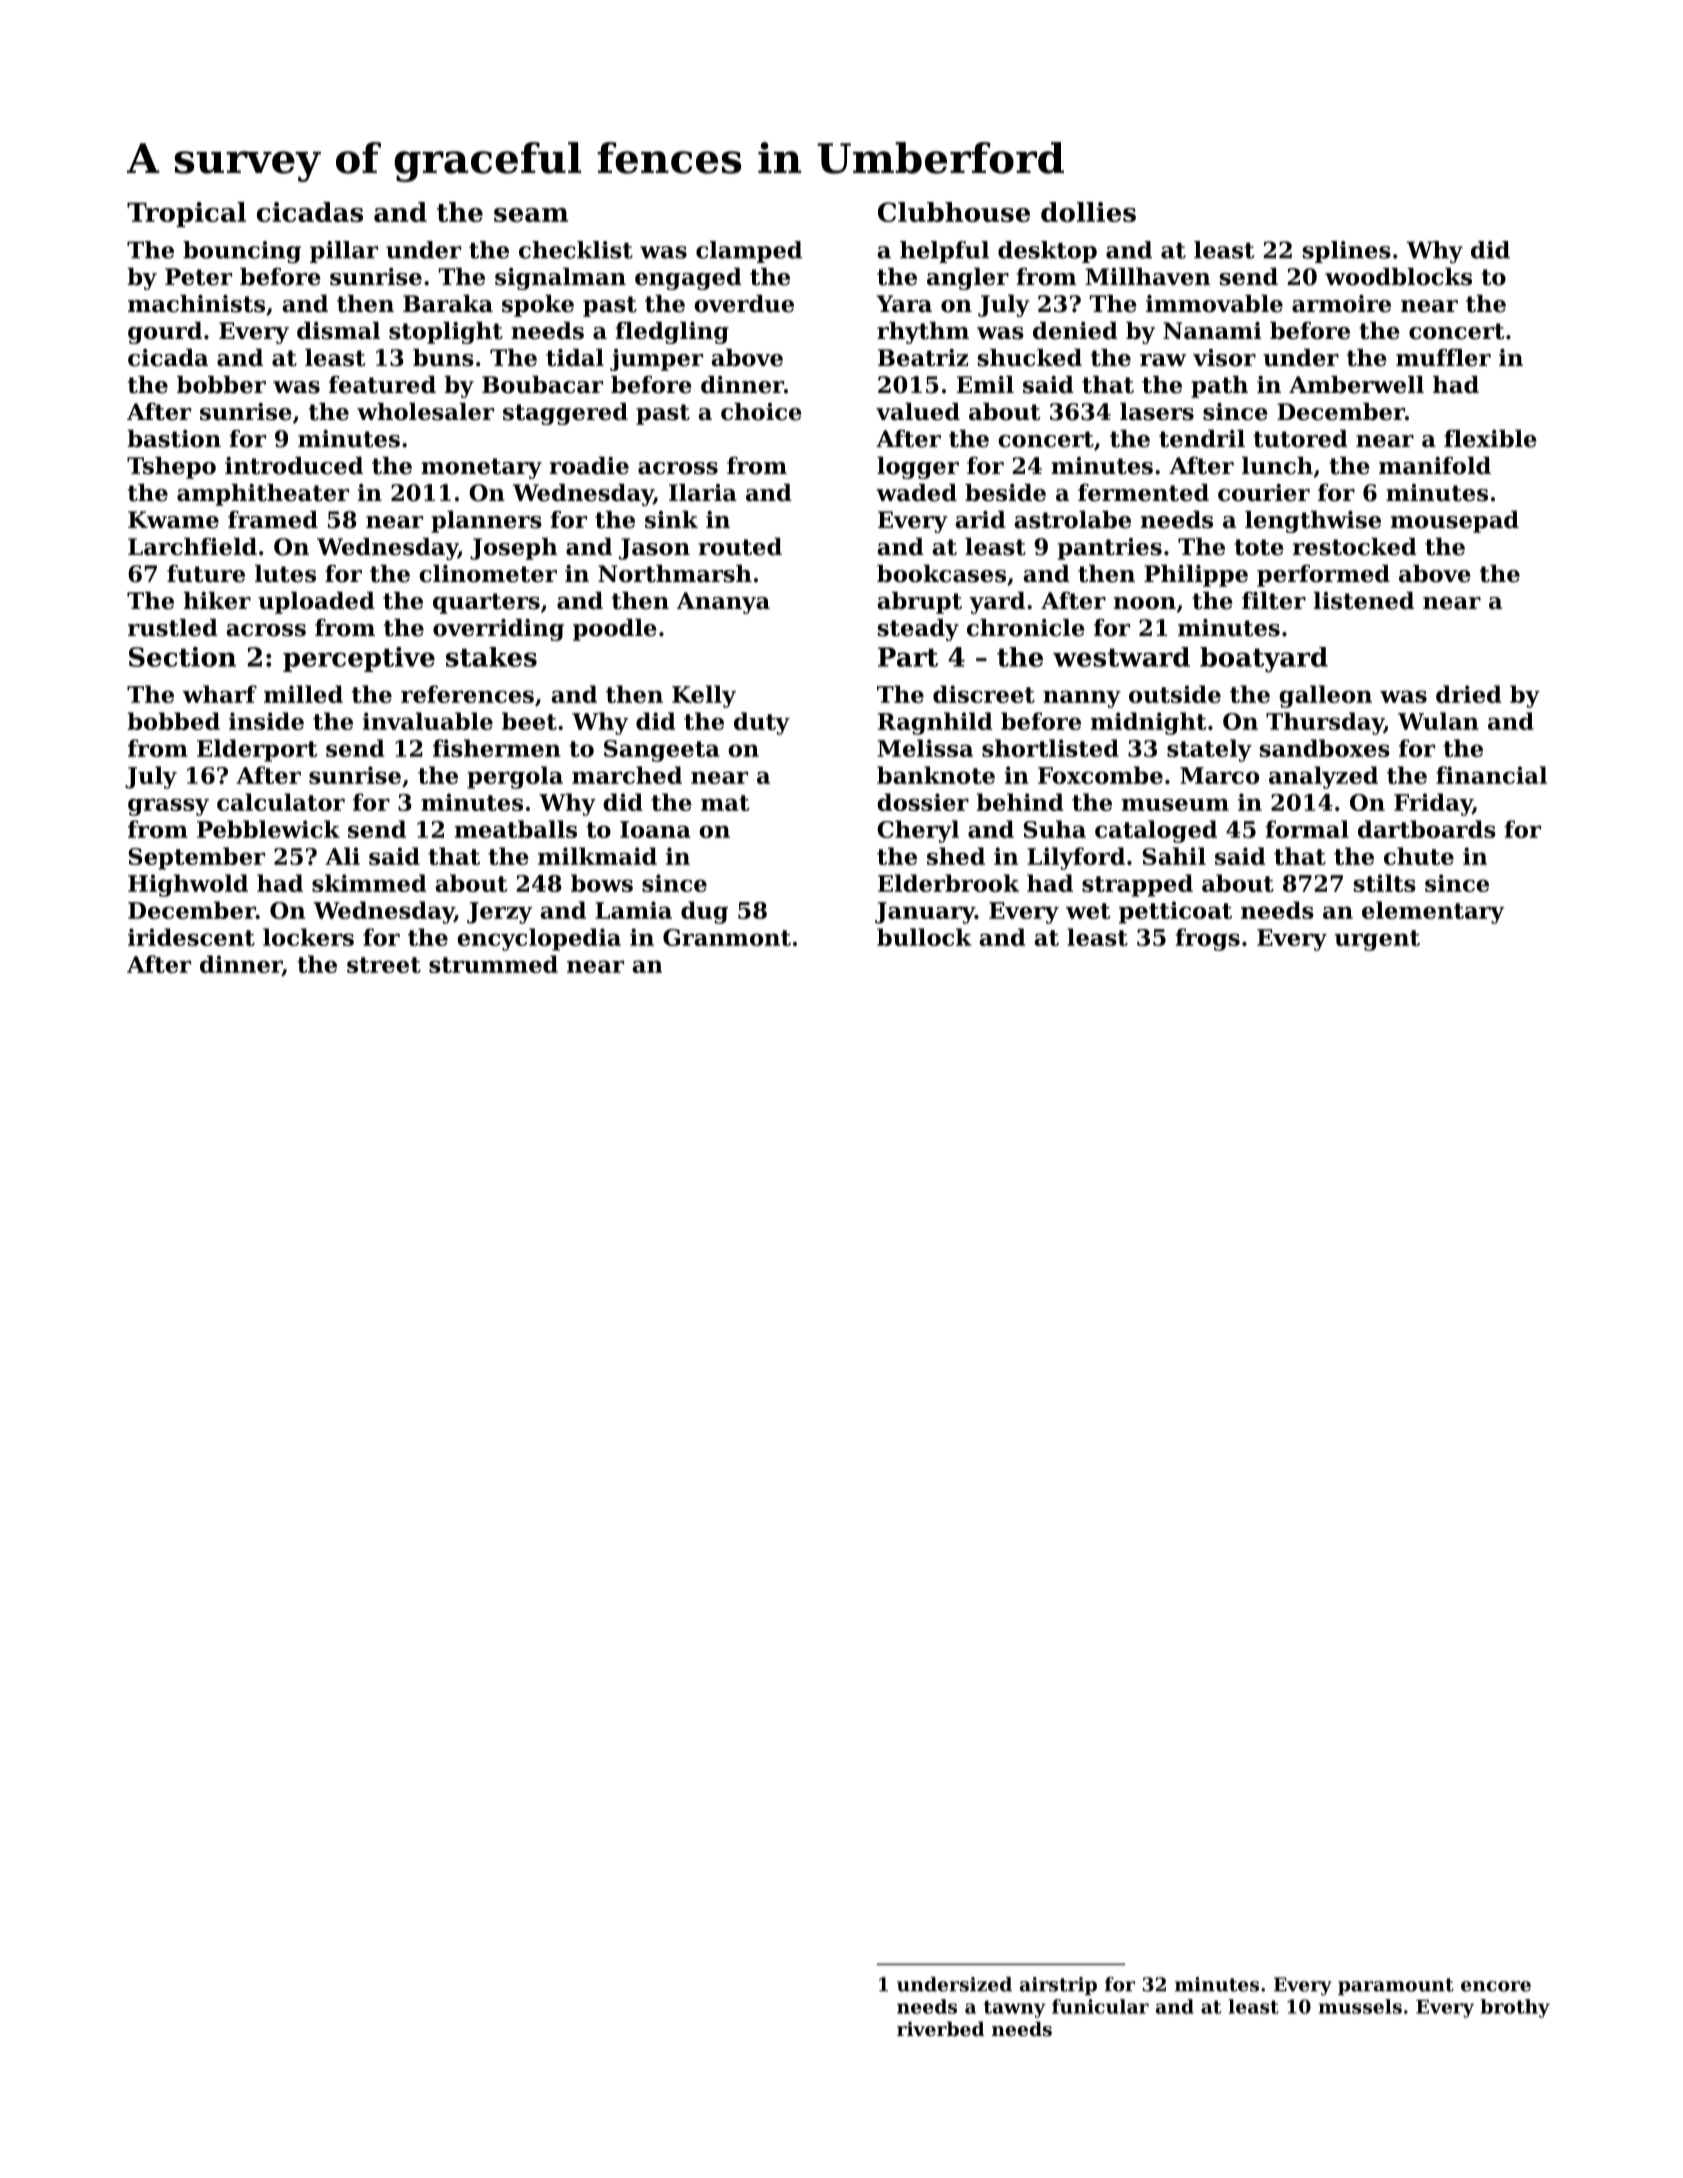  I want to click on dollies, so click(1088, 212).
